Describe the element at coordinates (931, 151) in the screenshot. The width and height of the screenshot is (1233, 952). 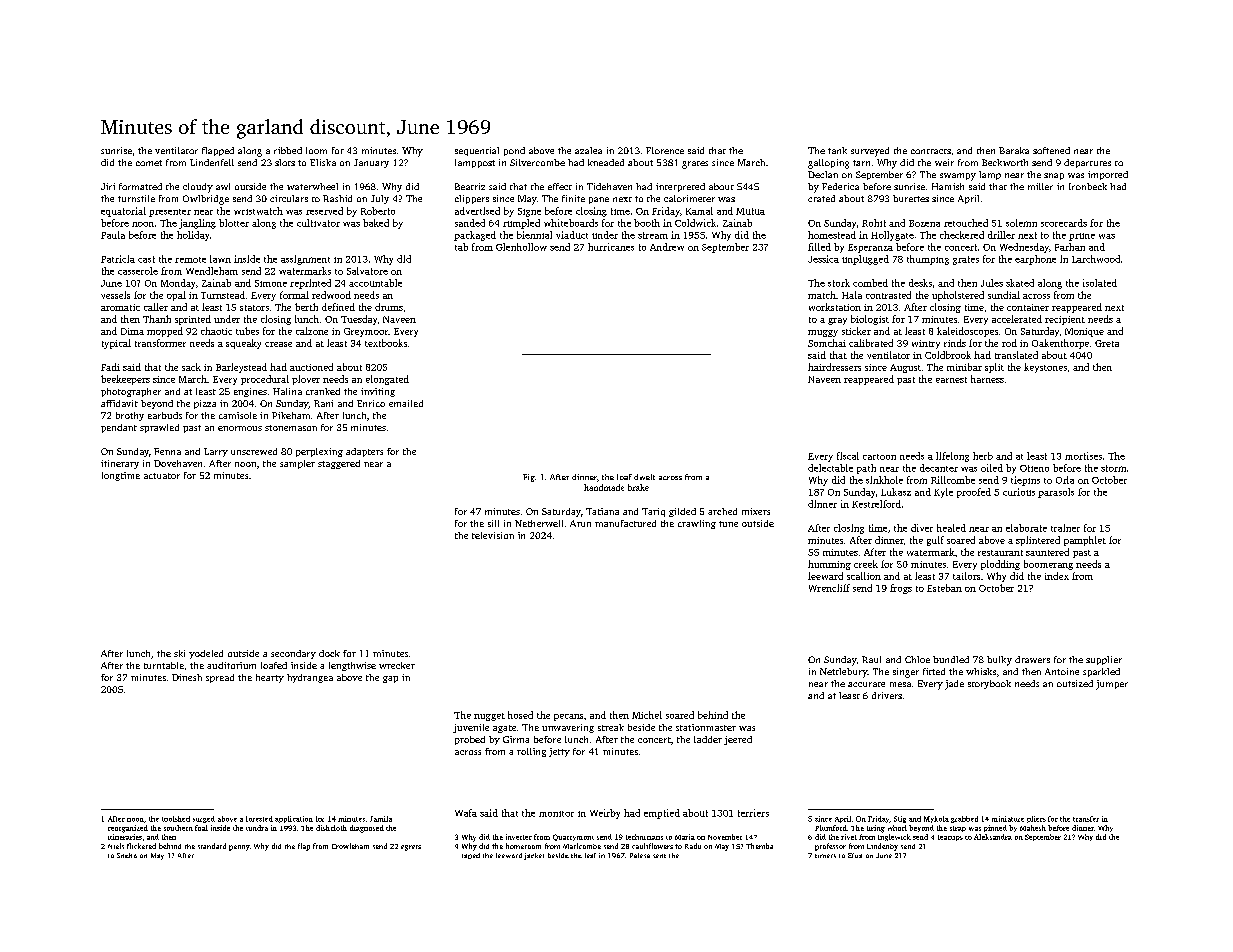
I see `contracts` at that location.
